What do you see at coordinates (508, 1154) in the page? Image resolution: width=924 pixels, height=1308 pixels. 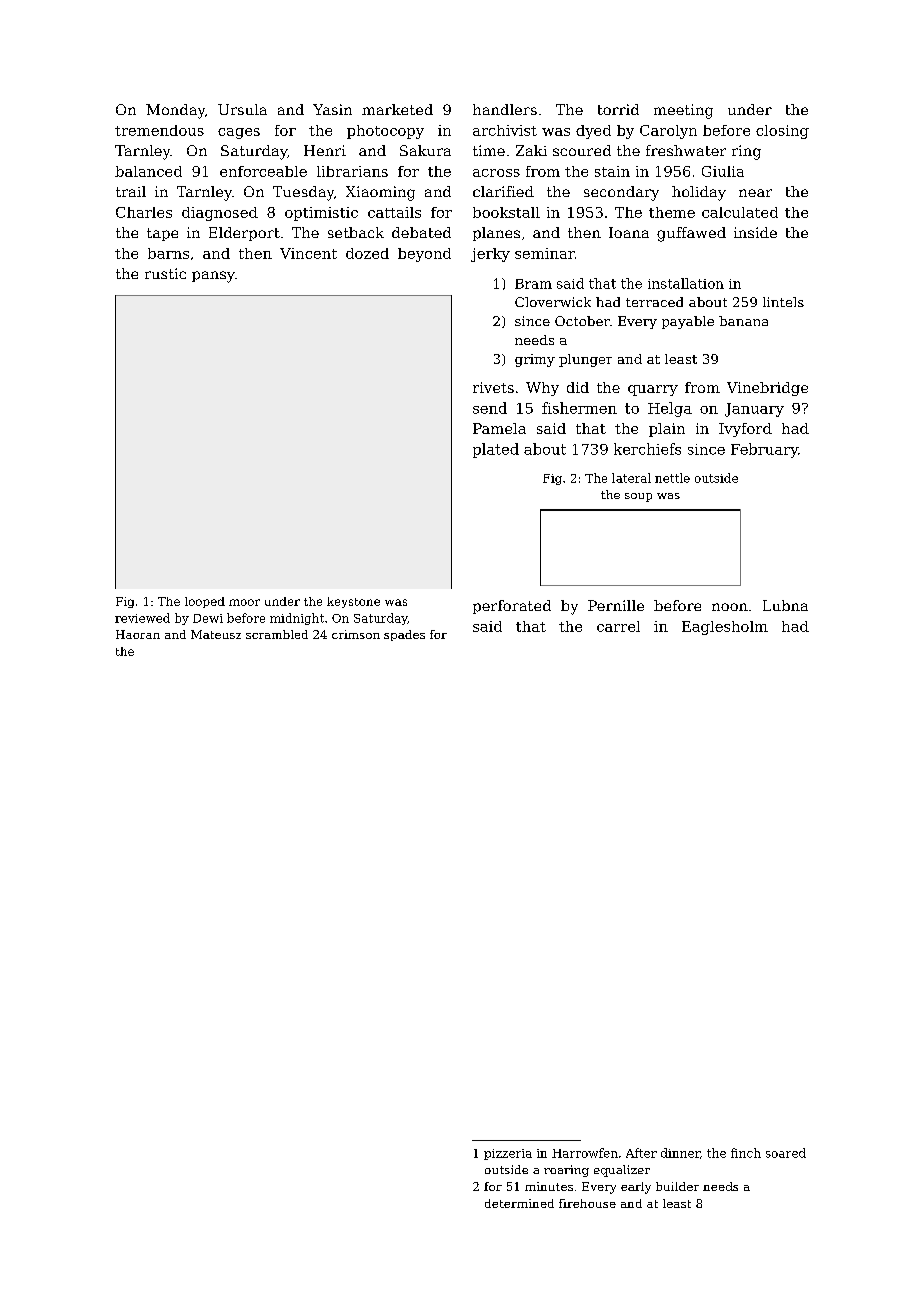 I see `pizzeria` at bounding box center [508, 1154].
